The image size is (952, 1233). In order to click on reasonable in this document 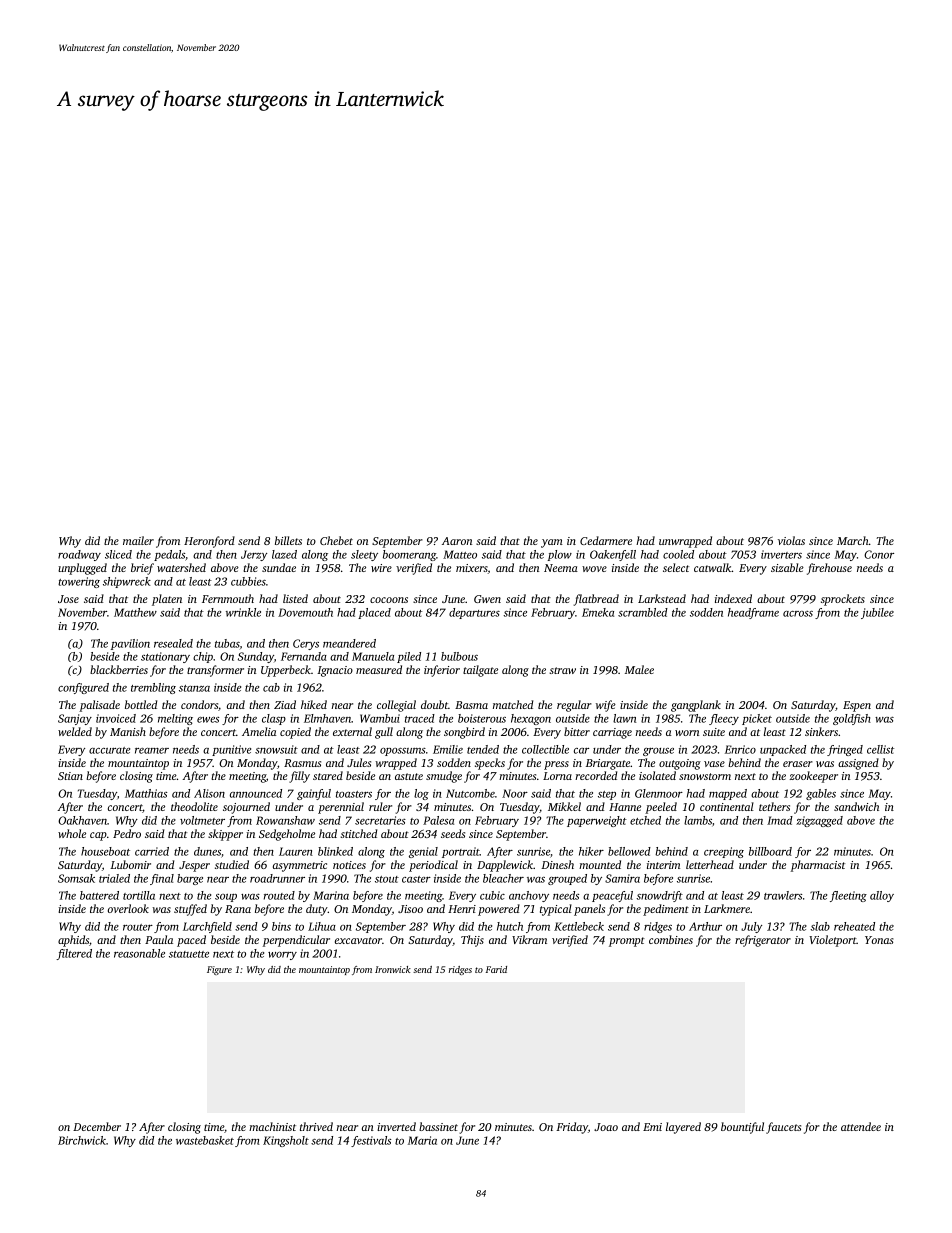, I will do `click(139, 953)`.
